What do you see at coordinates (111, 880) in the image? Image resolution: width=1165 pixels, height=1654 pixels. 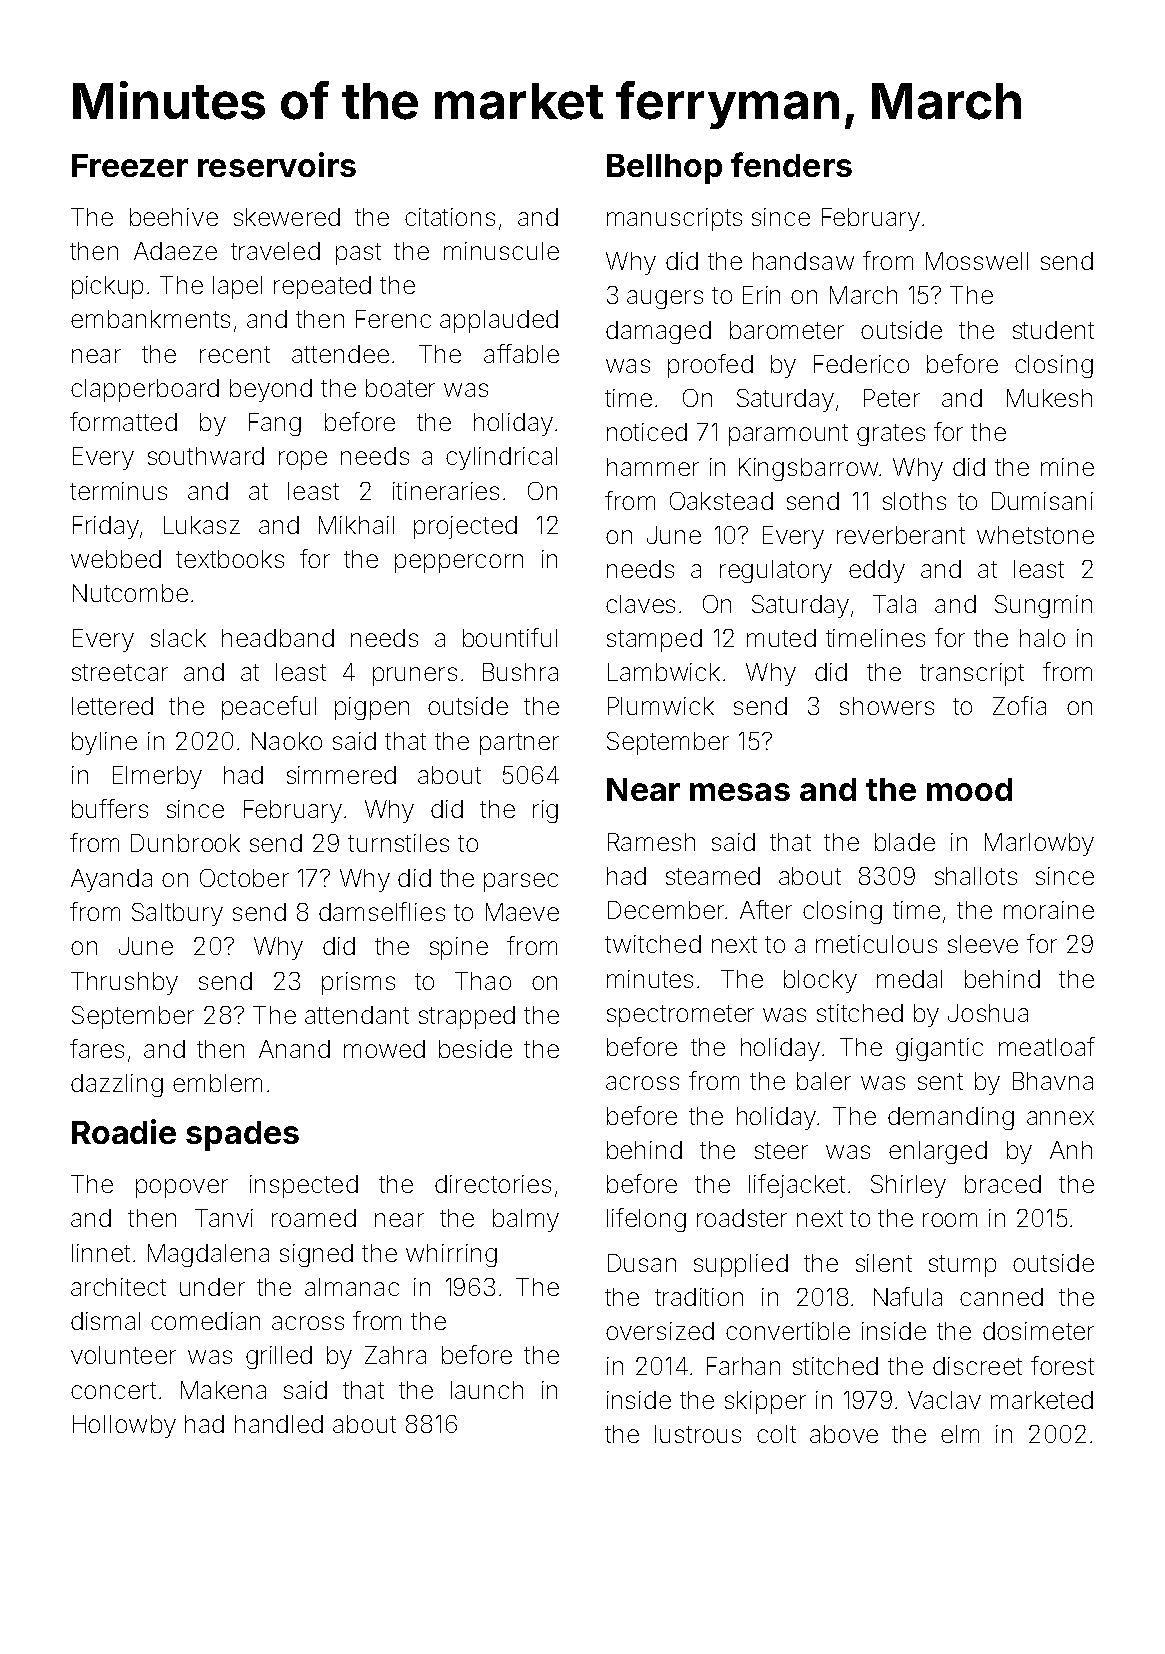 I see `Ayanda` at bounding box center [111, 880].
